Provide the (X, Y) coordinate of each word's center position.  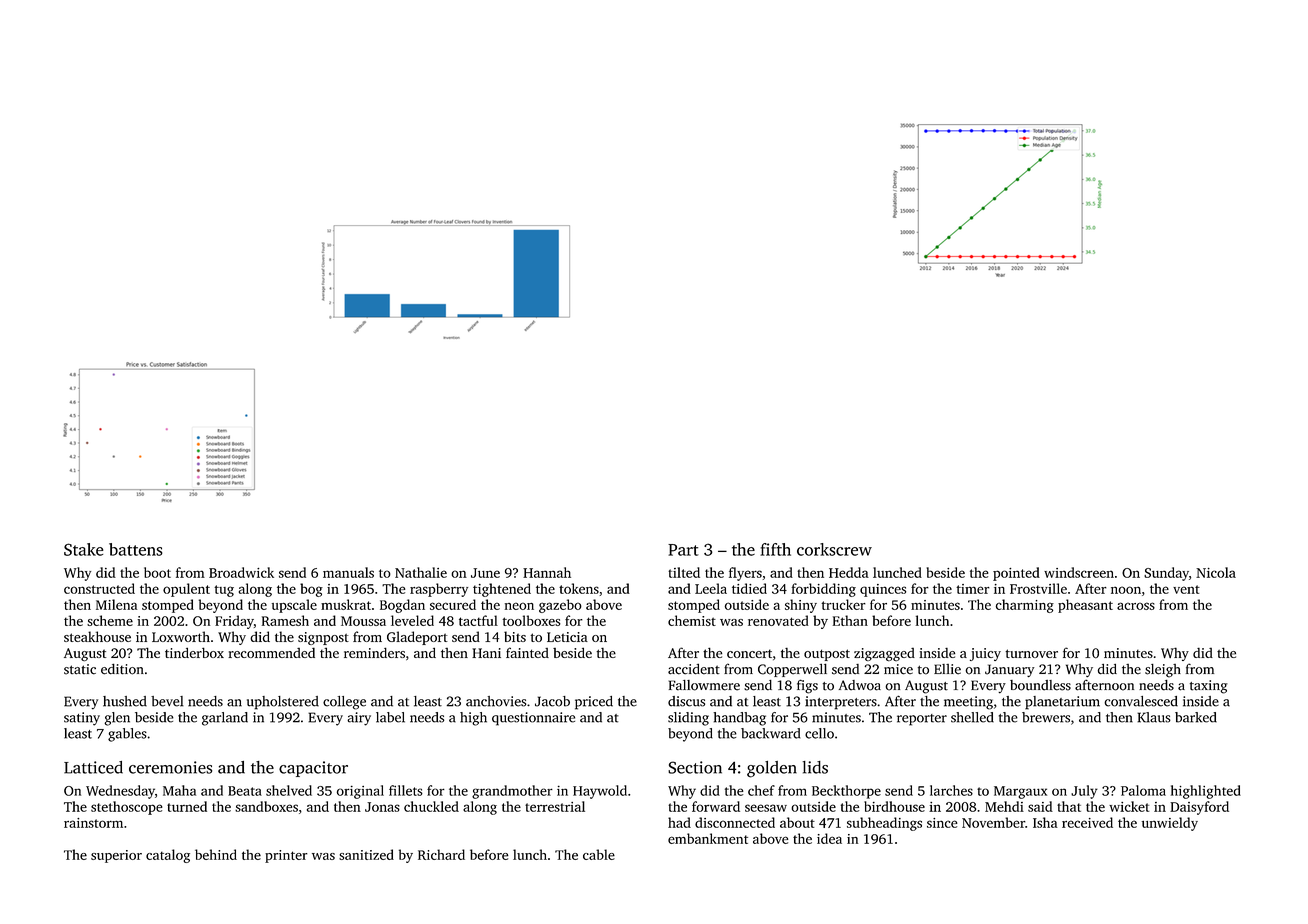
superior (116, 856)
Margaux (1020, 792)
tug (224, 591)
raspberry (439, 590)
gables (127, 735)
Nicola (1216, 572)
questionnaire (533, 719)
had (679, 822)
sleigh (1163, 671)
